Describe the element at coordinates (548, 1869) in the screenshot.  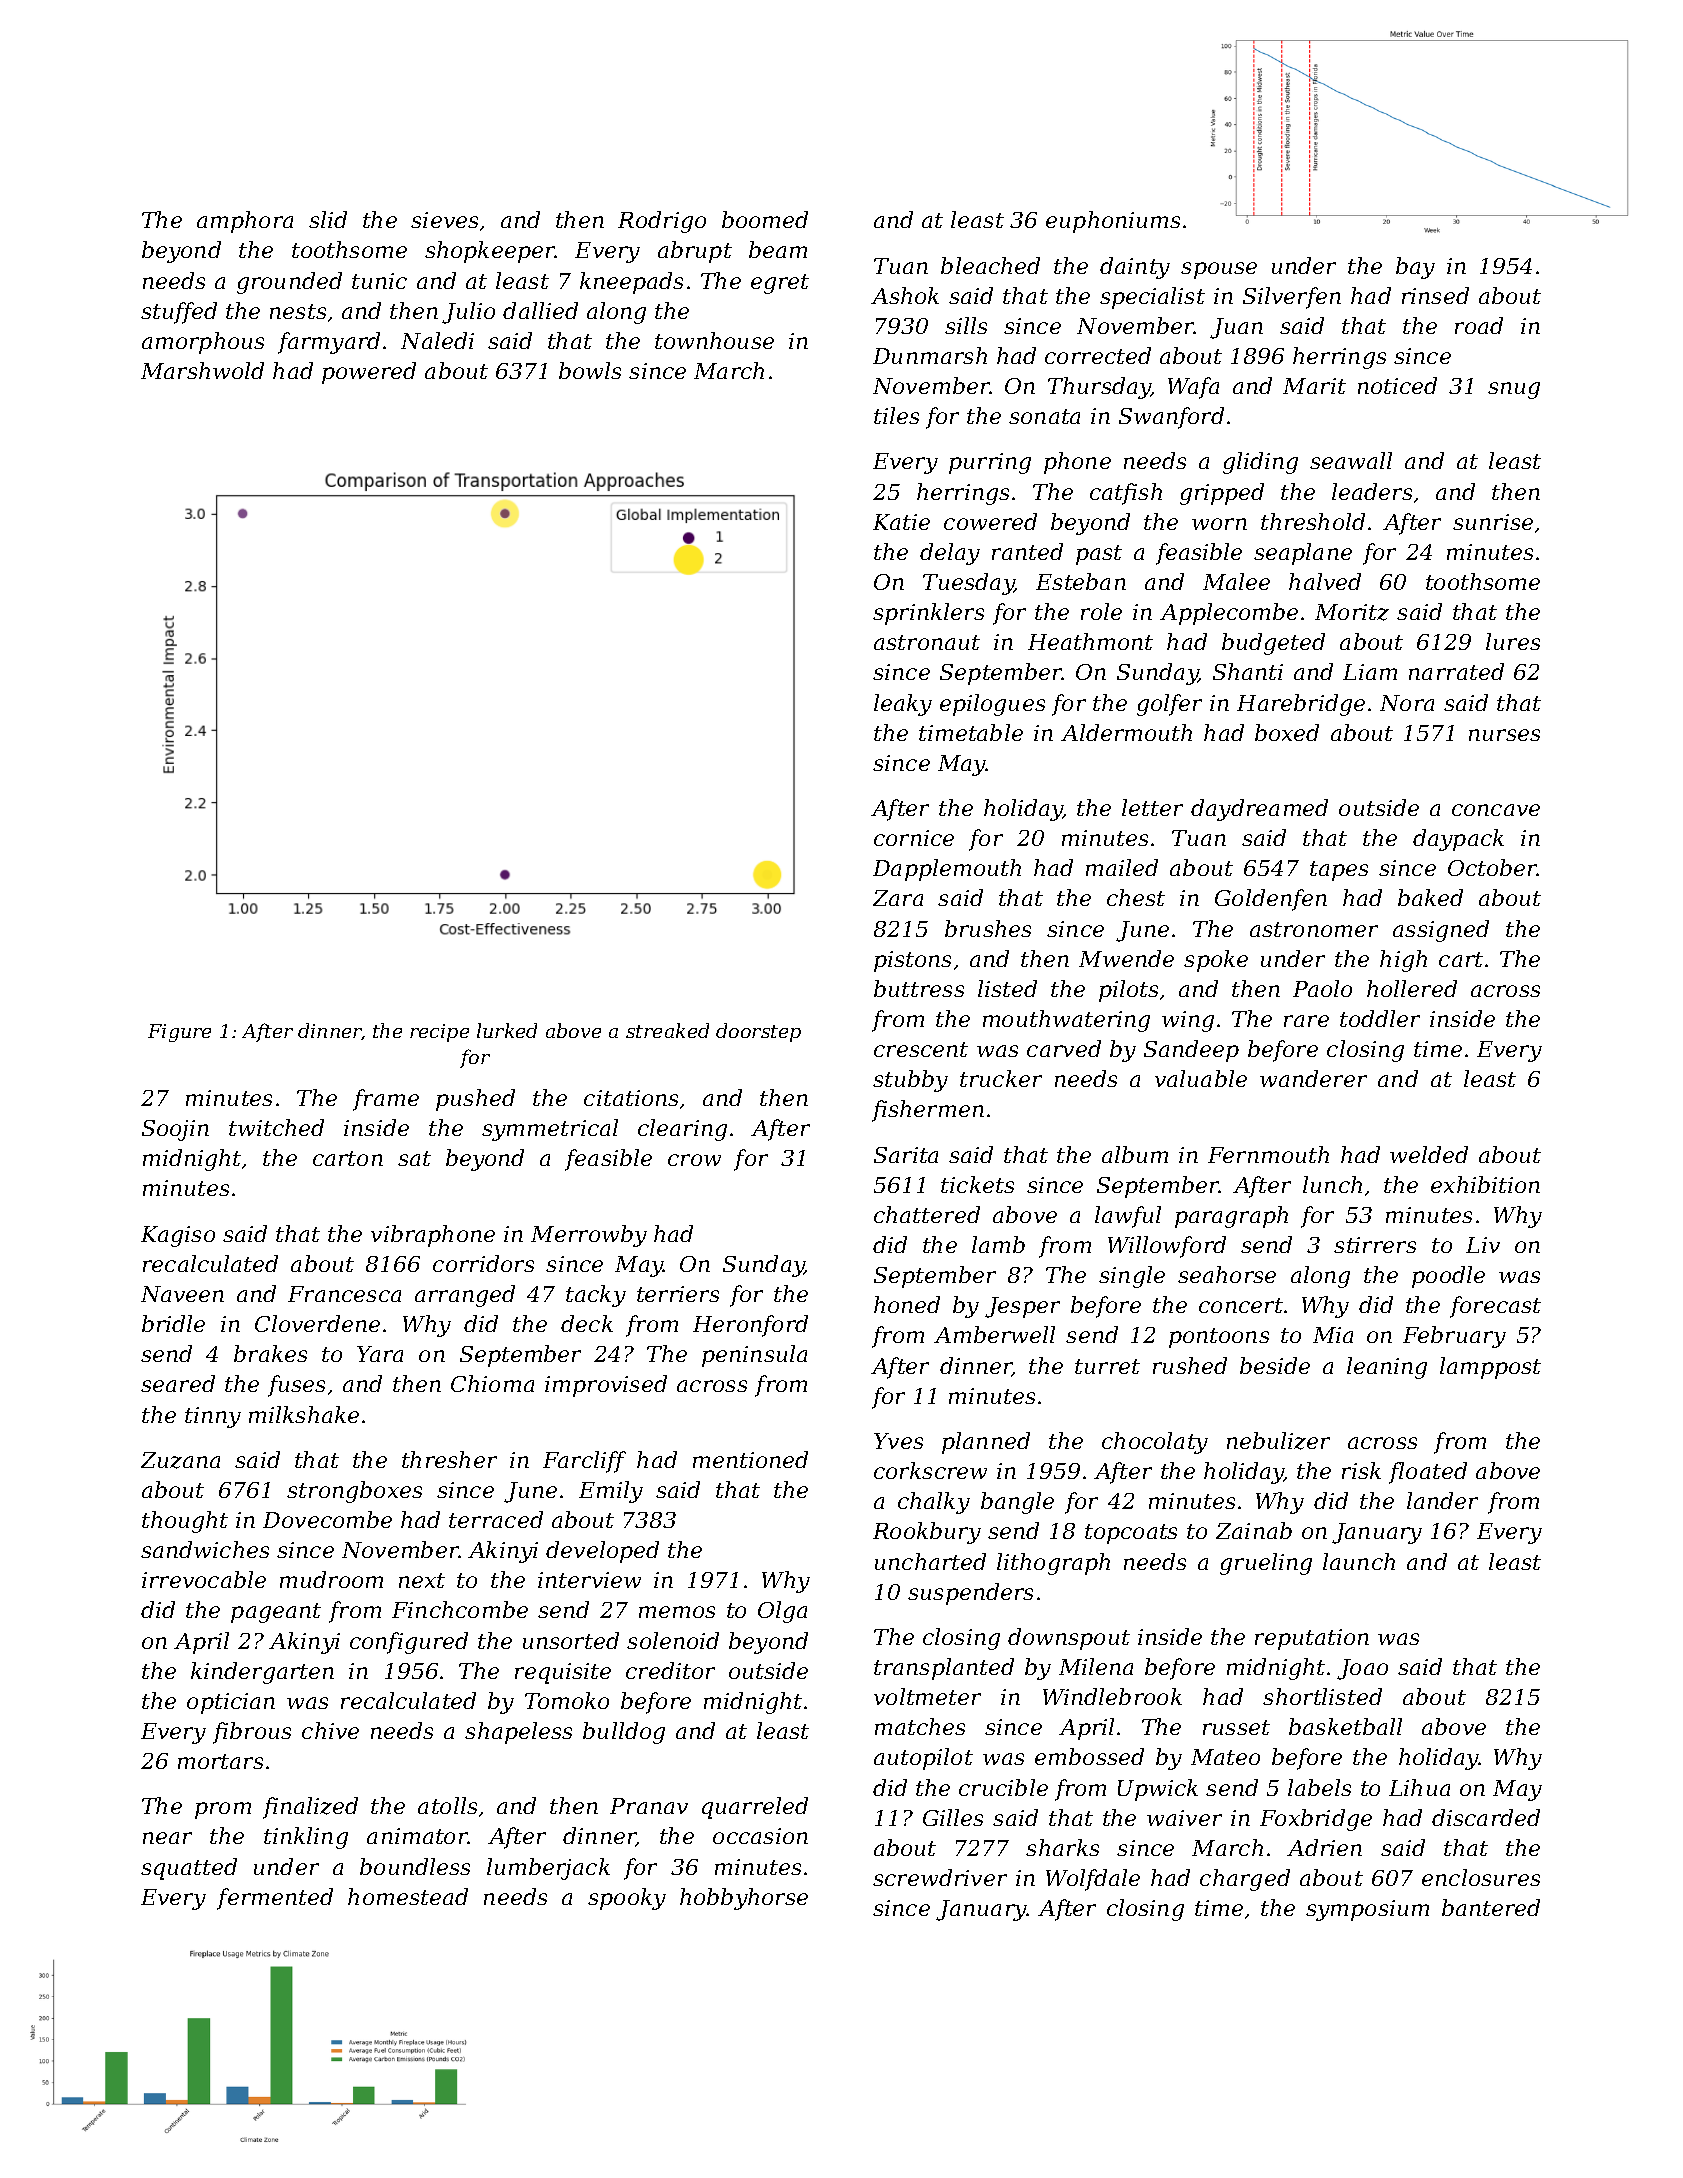
I see `lumberjack` at that location.
